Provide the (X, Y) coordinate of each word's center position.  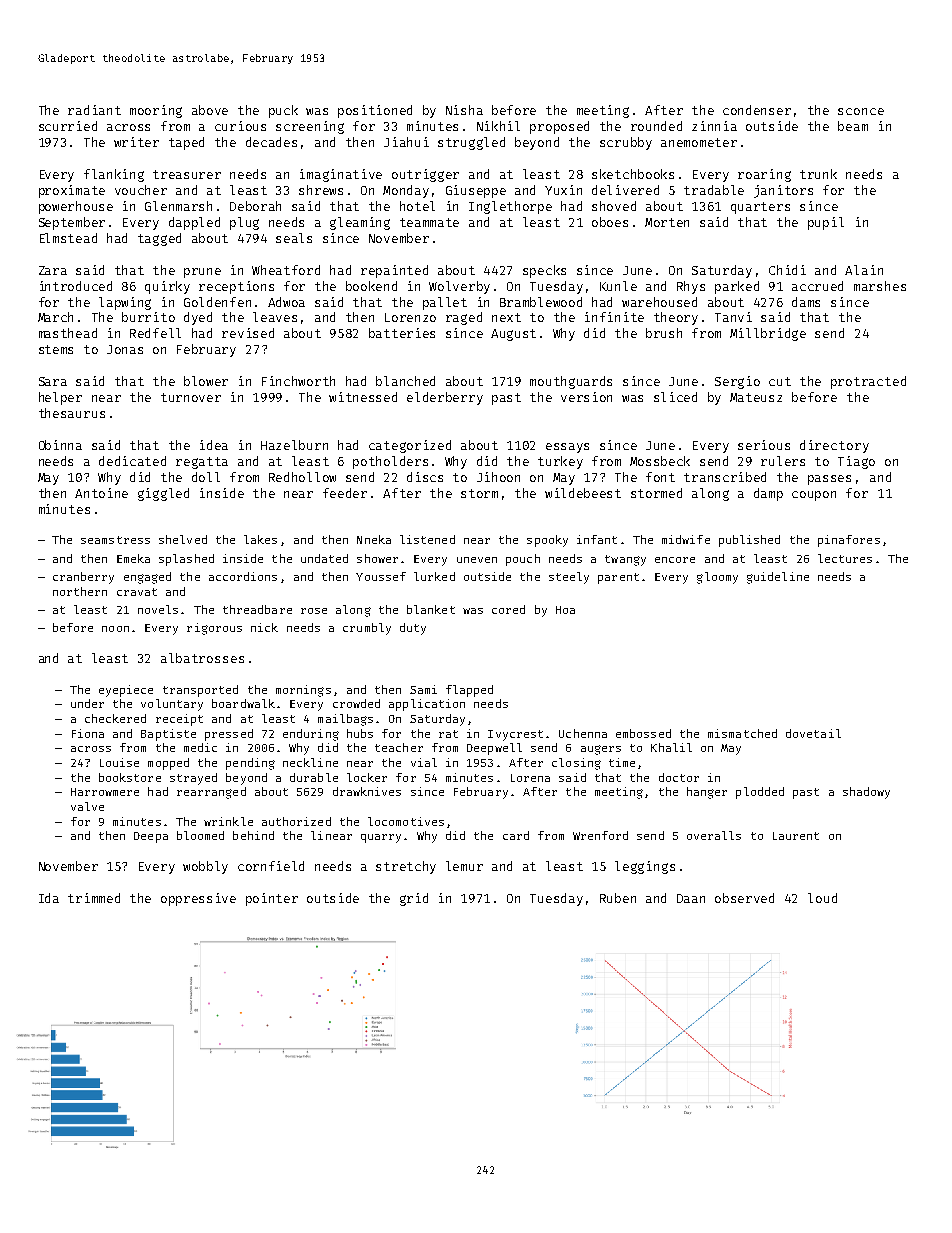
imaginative (341, 175)
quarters (760, 208)
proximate (72, 191)
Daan (691, 898)
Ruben (618, 898)
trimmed (94, 898)
